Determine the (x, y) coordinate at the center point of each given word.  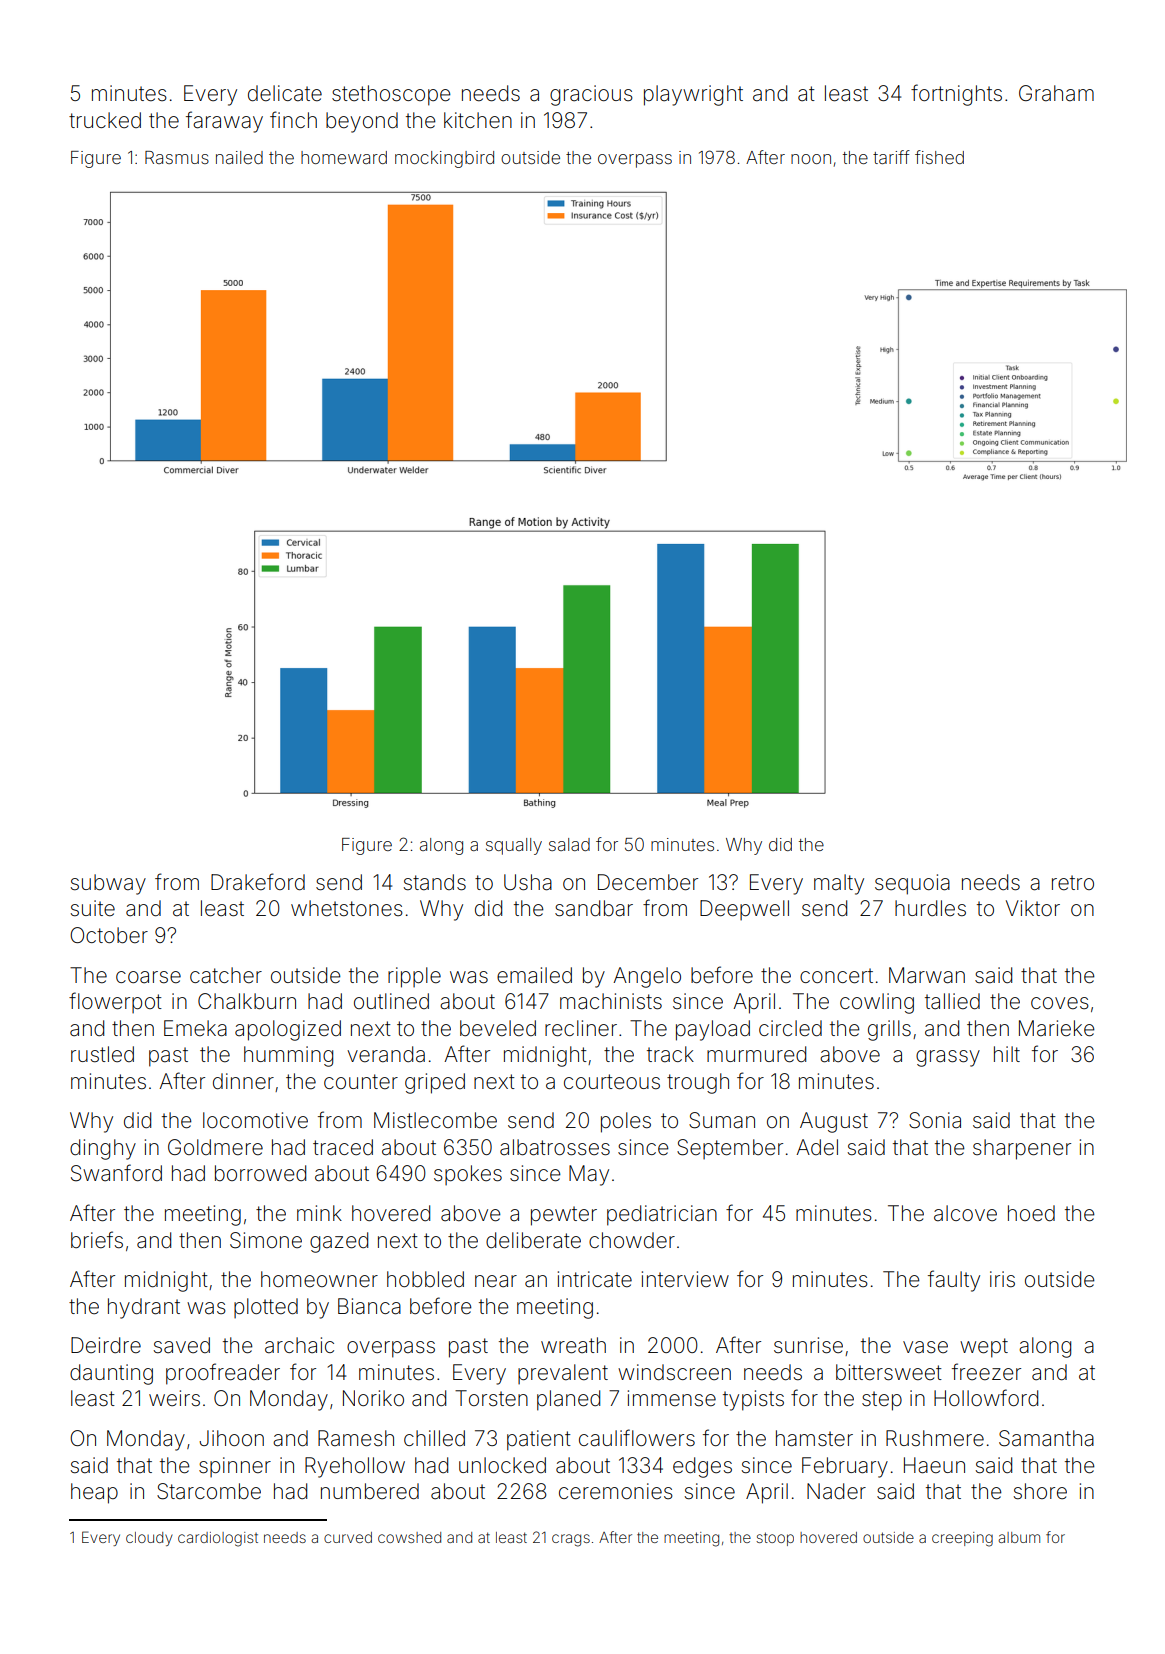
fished (939, 157)
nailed (239, 157)
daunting (111, 1374)
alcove (965, 1213)
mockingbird (444, 159)
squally (514, 846)
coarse (148, 977)
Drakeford (258, 882)
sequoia (912, 884)
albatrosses (555, 1147)
